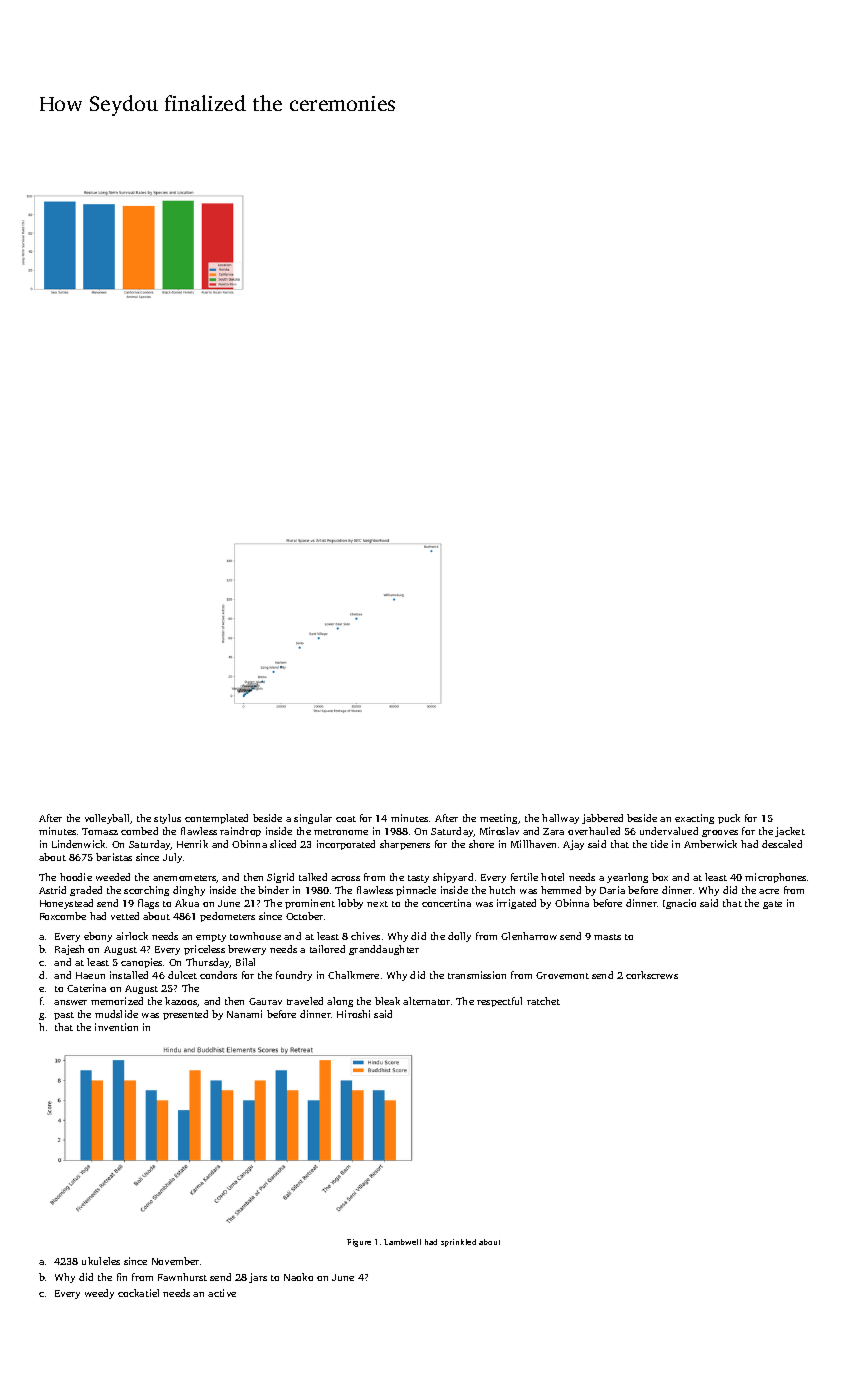  Describe the element at coordinates (652, 975) in the document. I see `corkscrews` at that location.
